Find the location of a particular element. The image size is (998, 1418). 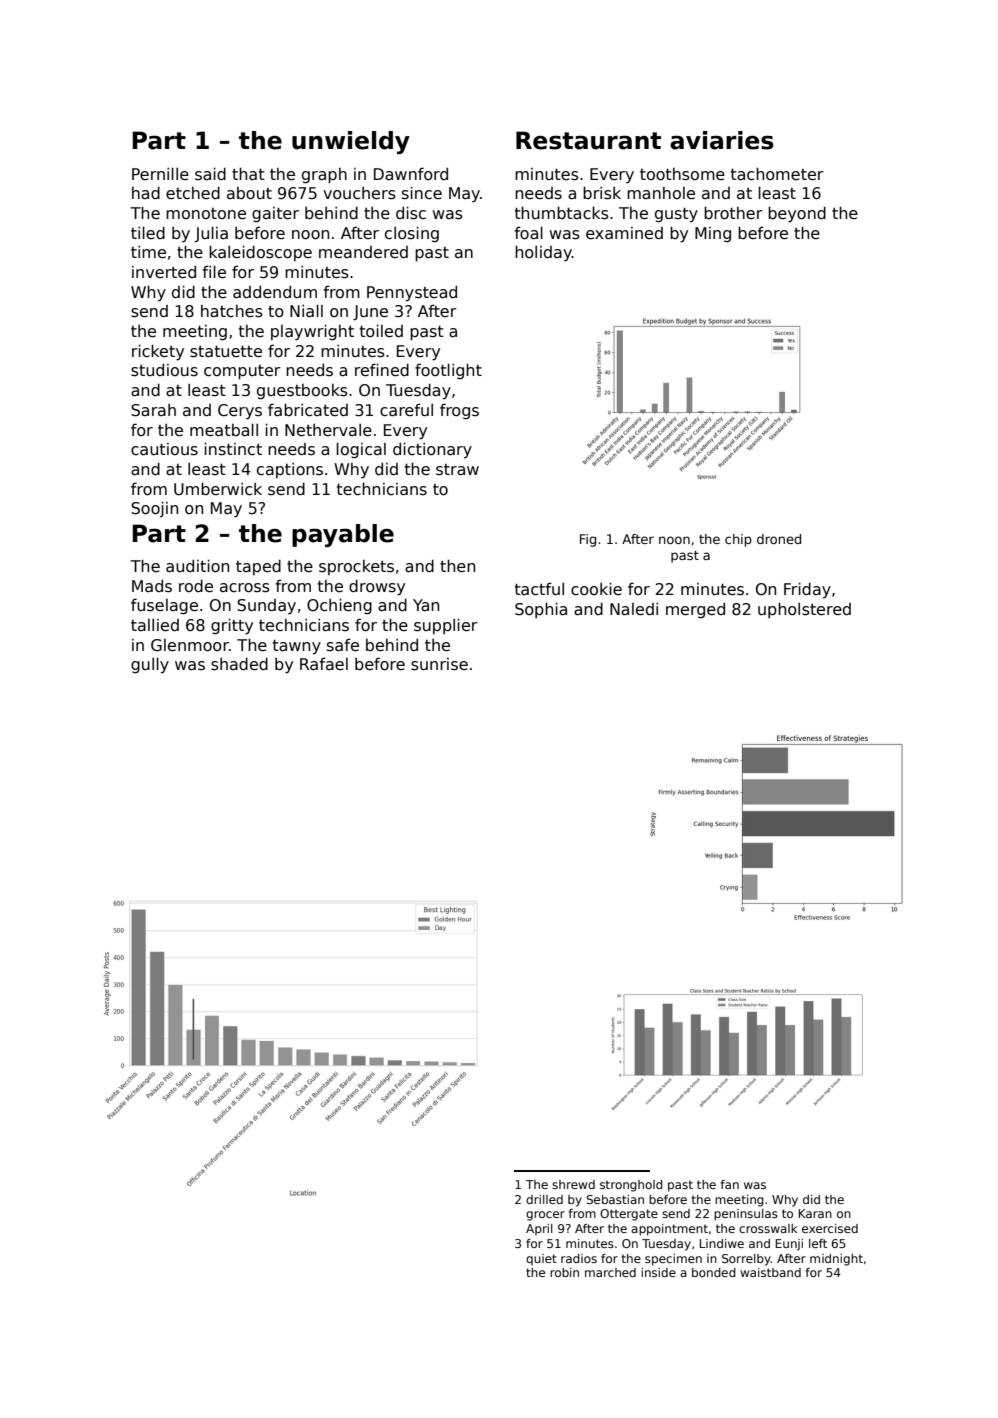

shrewd is located at coordinates (573, 1184).
